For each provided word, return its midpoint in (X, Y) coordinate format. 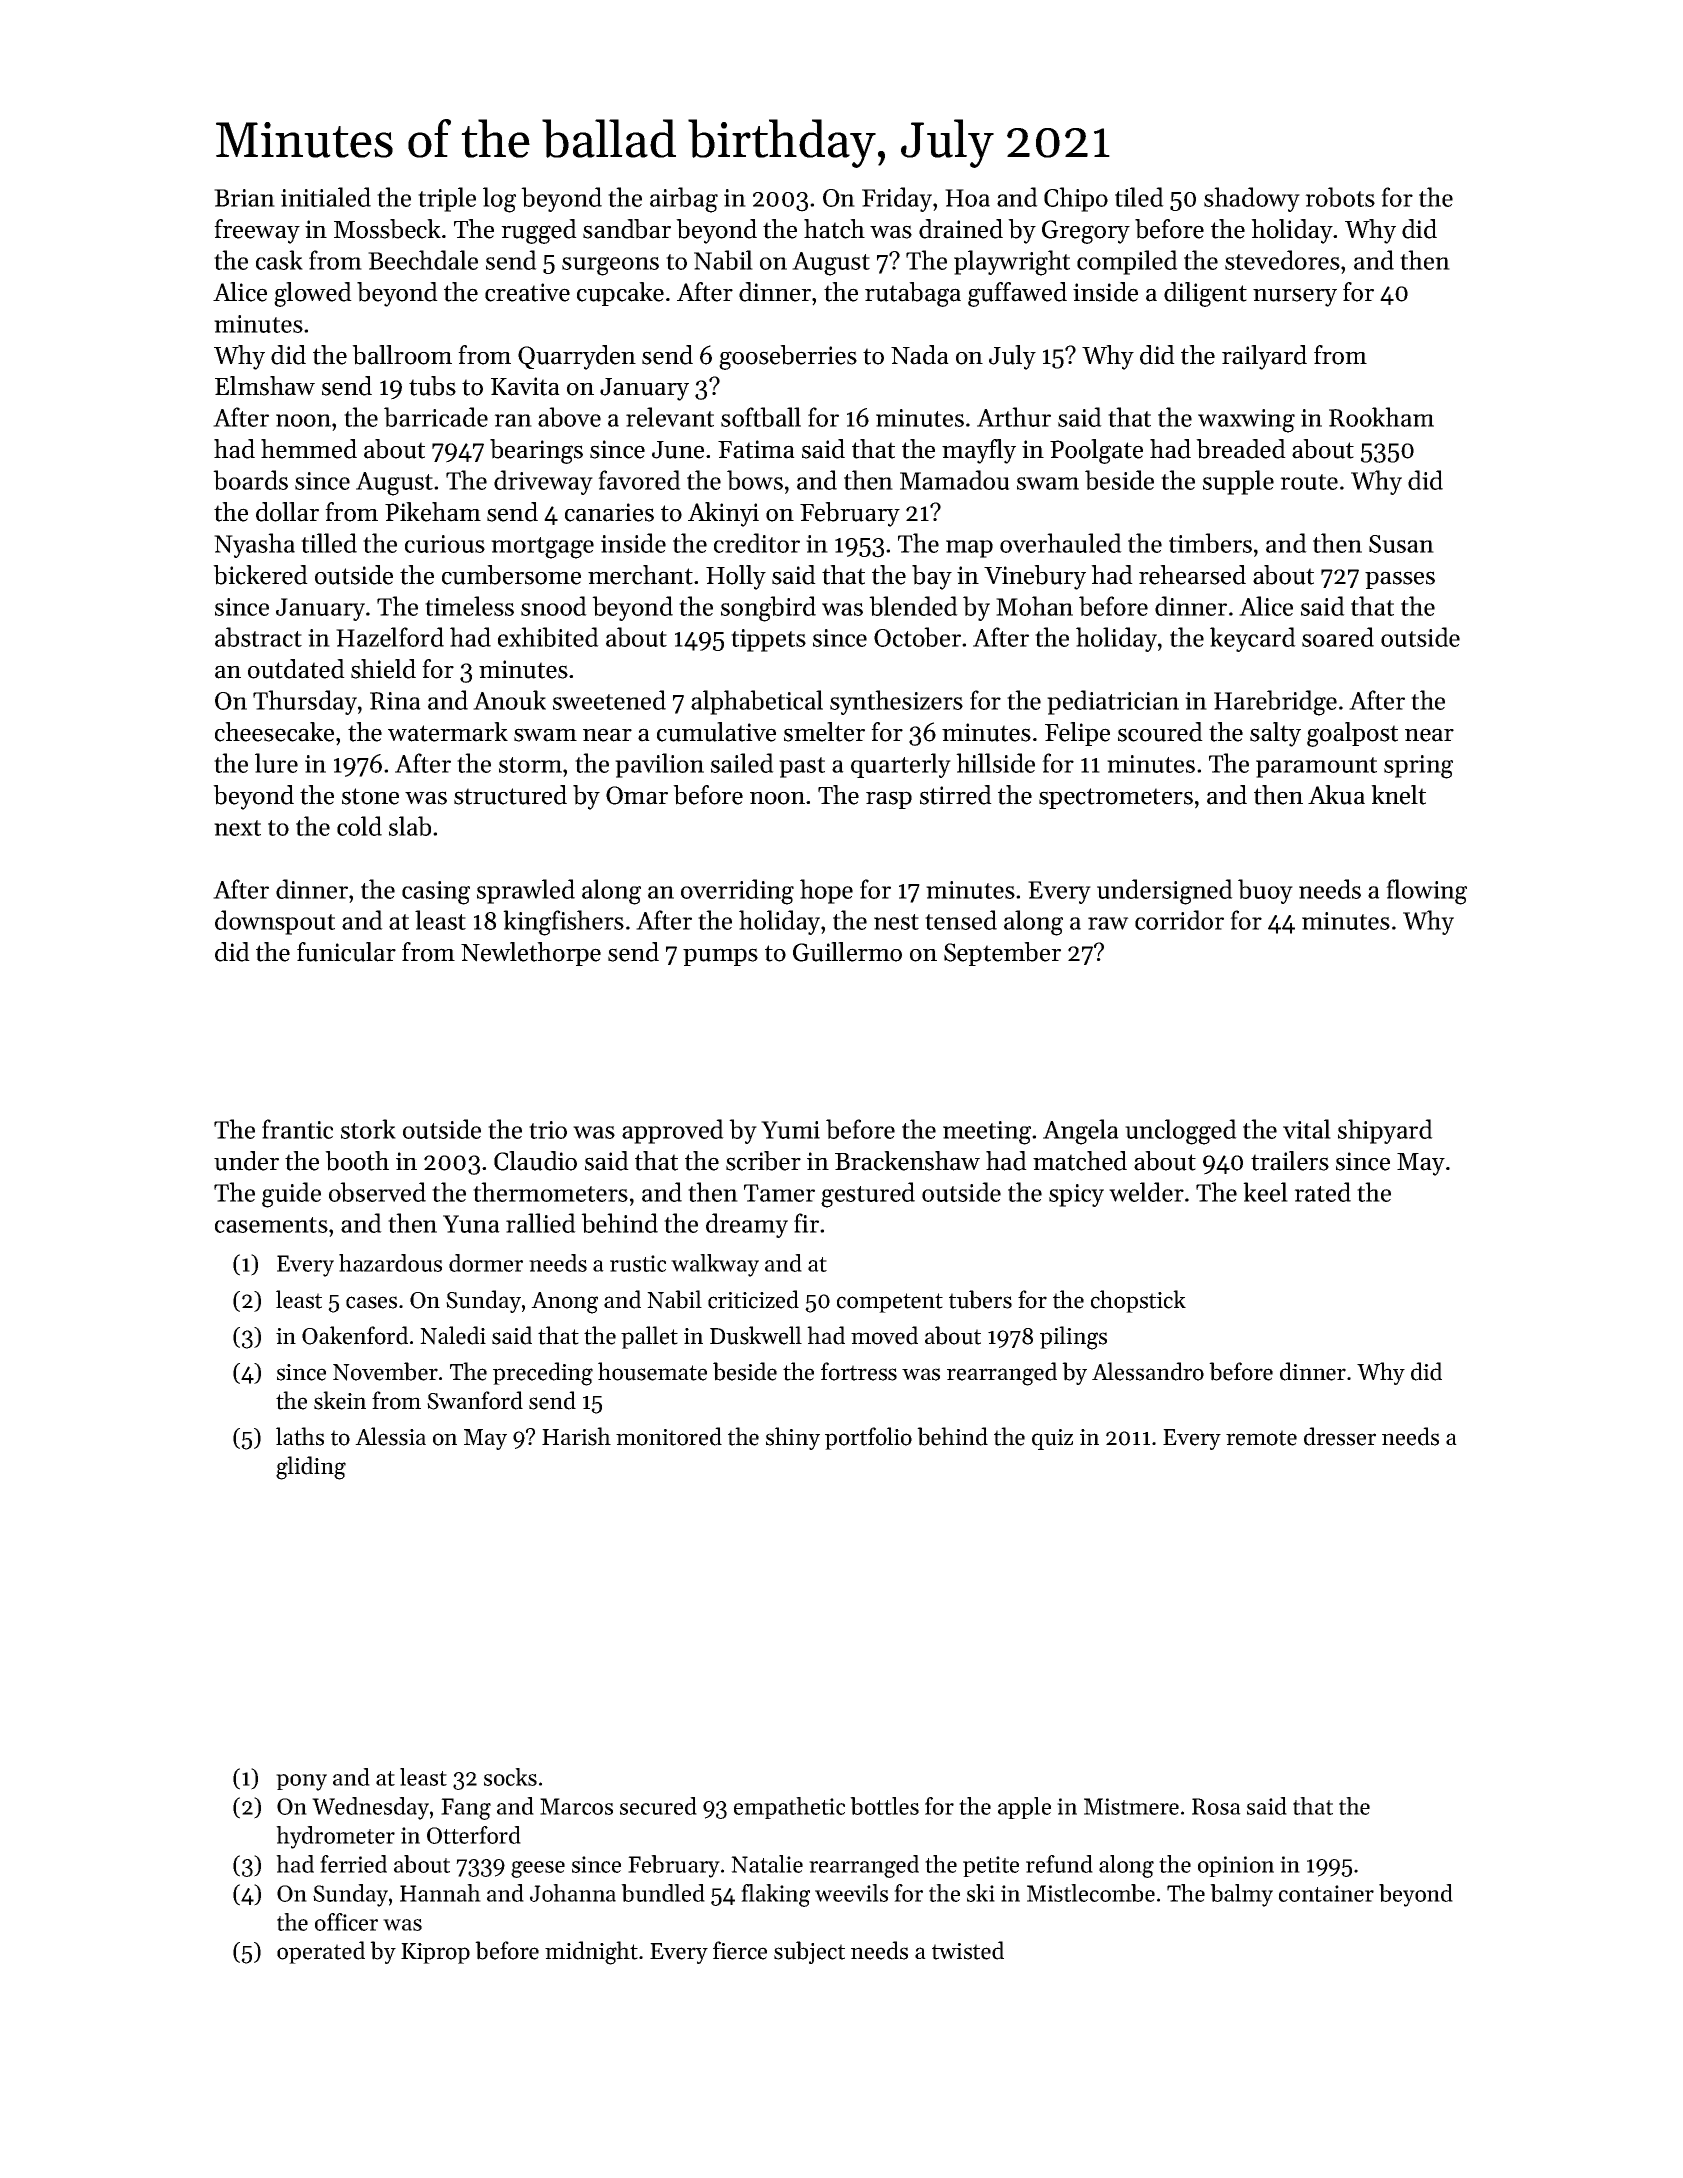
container (1326, 1893)
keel (1265, 1192)
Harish (576, 1436)
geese (538, 1869)
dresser (1340, 1436)
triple (447, 199)
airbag (684, 200)
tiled (1139, 197)
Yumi (790, 1130)
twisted (968, 1950)
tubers (980, 1299)
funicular (346, 952)
